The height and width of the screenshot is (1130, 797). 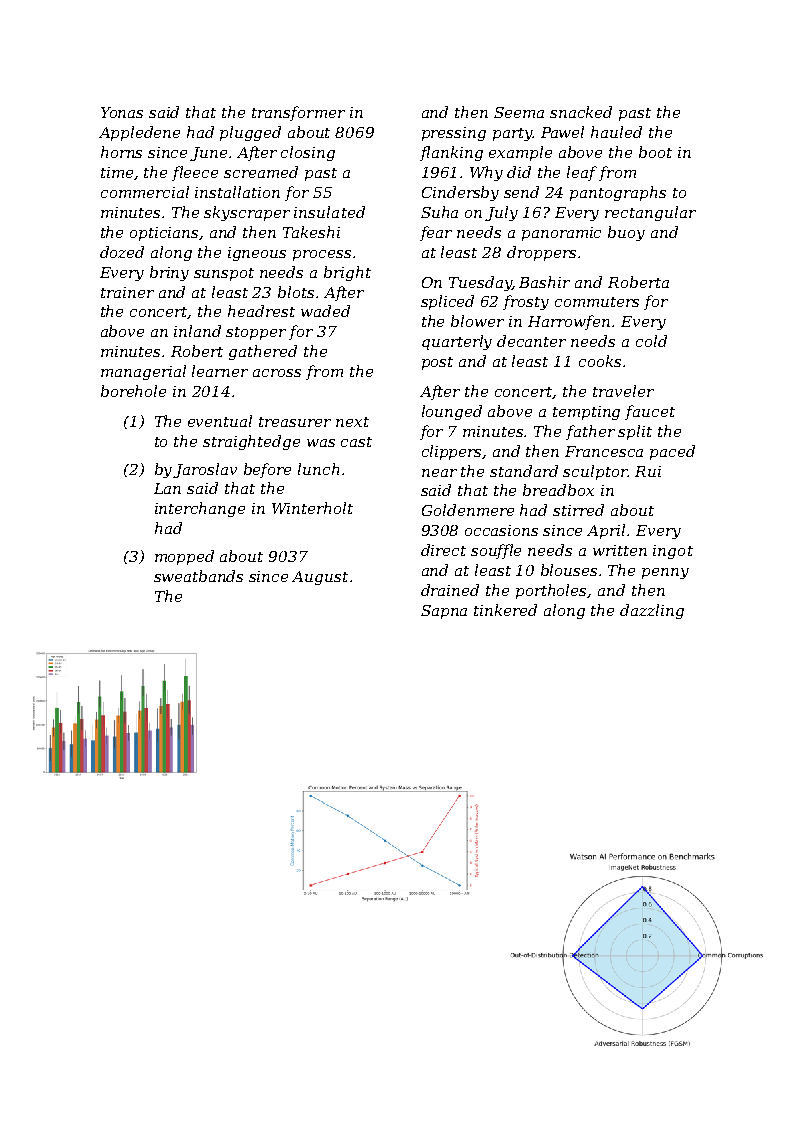 What do you see at coordinates (451, 153) in the screenshot?
I see `flanking` at bounding box center [451, 153].
